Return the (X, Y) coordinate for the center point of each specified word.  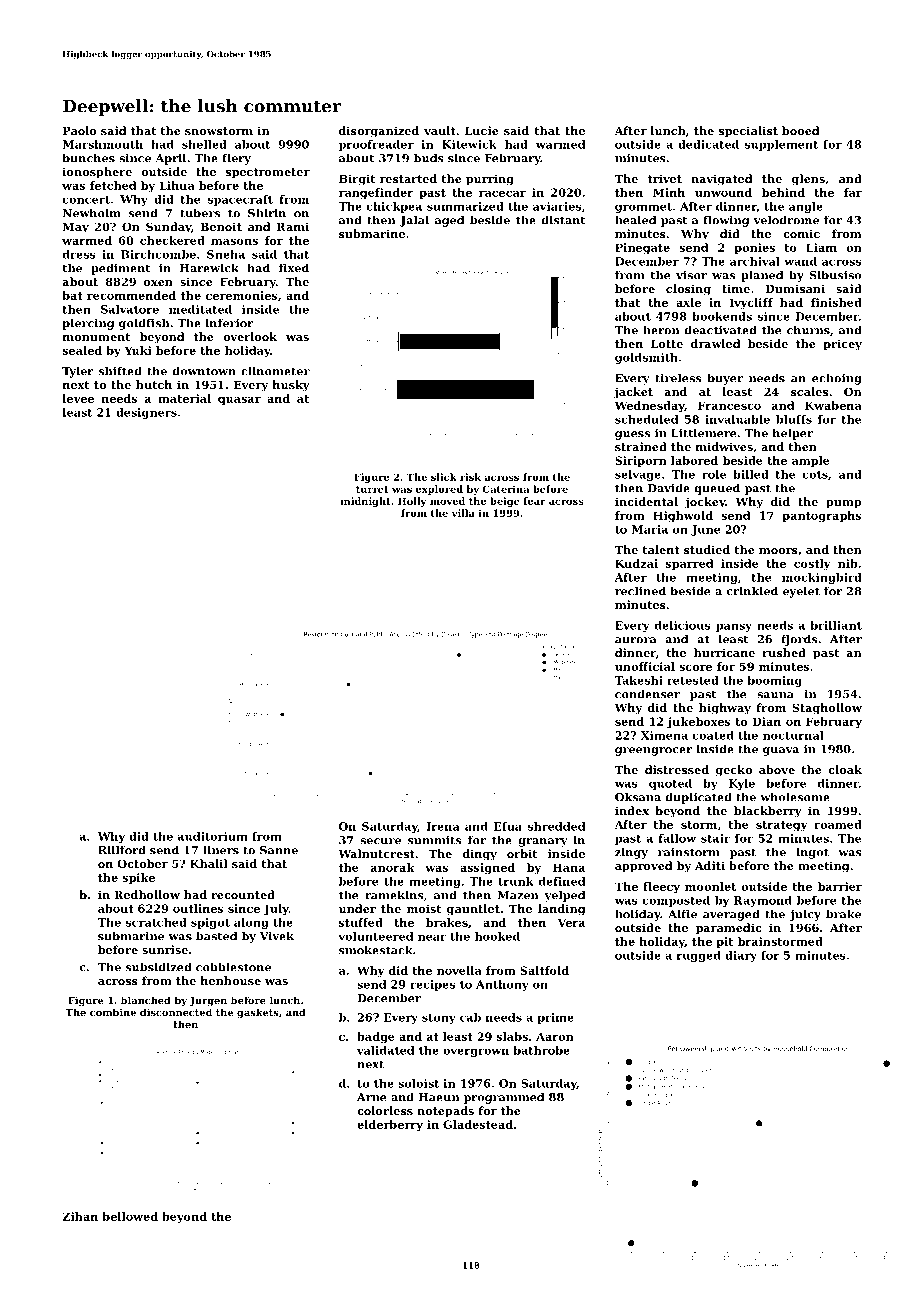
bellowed (130, 1216)
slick (444, 477)
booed (800, 130)
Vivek (277, 936)
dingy (480, 855)
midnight (365, 502)
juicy (805, 915)
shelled (204, 144)
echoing (837, 379)
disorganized (379, 132)
